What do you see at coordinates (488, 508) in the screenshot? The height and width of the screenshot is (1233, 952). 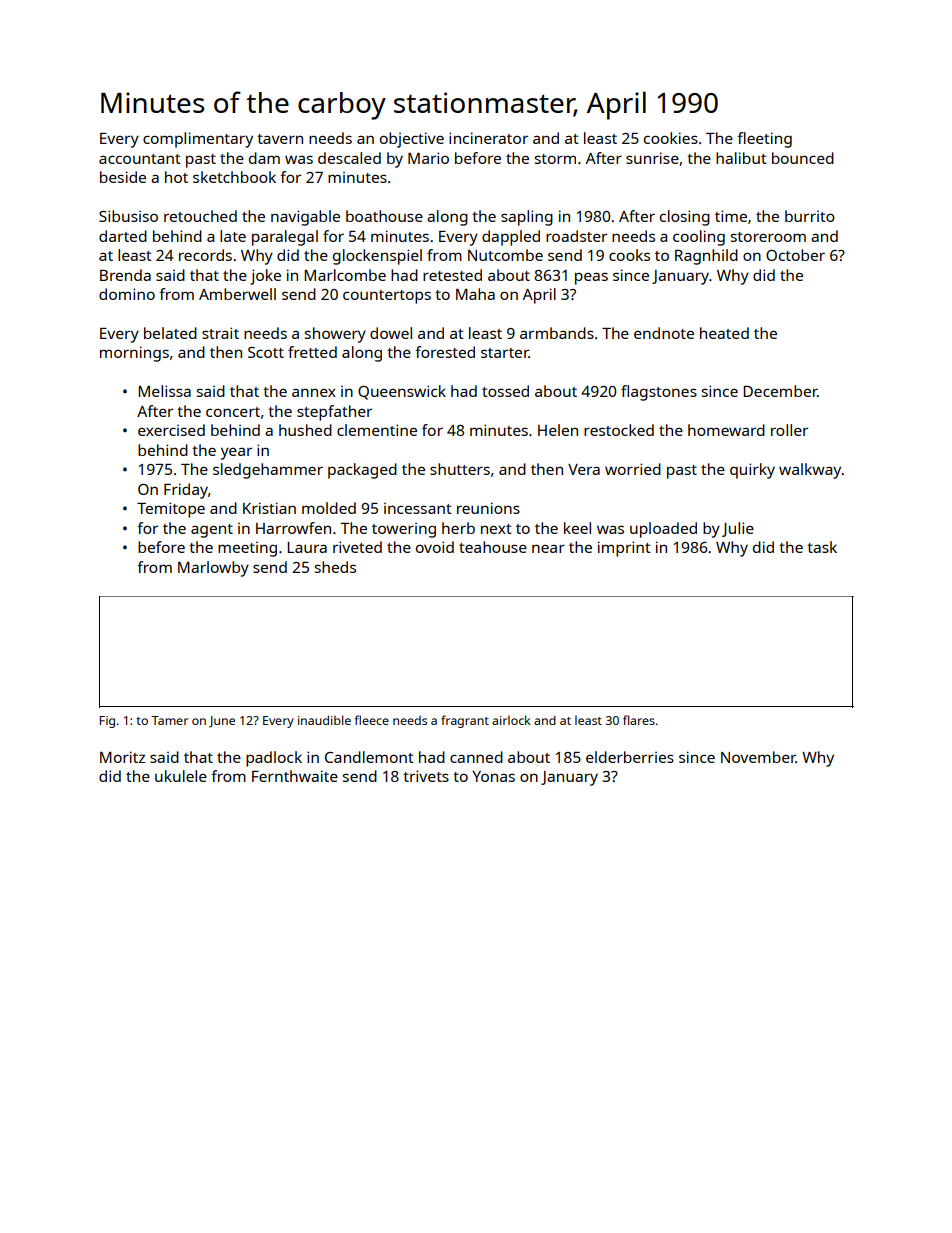 I see `reunions` at bounding box center [488, 508].
